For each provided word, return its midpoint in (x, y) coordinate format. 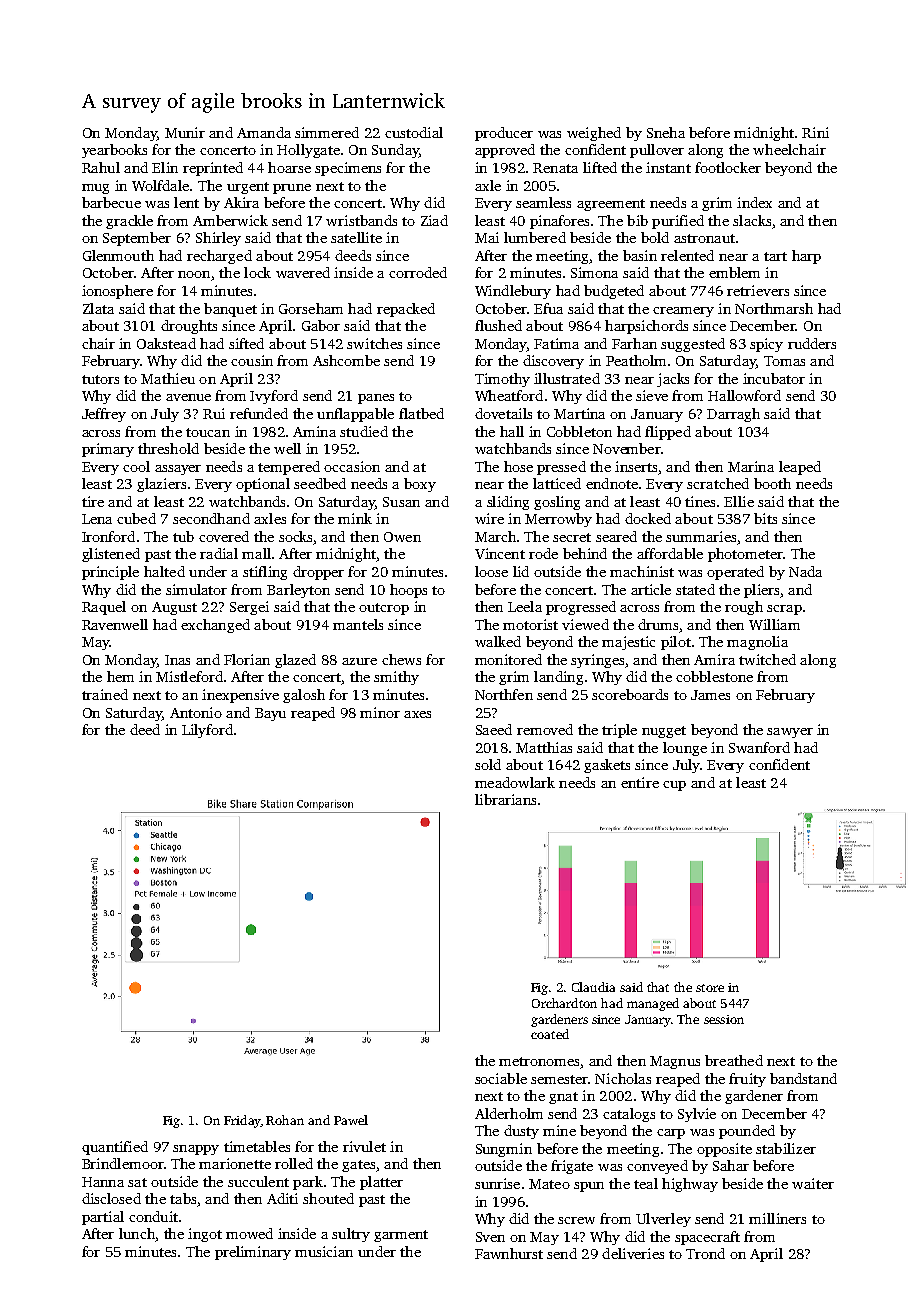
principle (110, 573)
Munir (185, 132)
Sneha (666, 132)
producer (504, 134)
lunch (137, 1233)
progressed (581, 608)
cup (674, 786)
